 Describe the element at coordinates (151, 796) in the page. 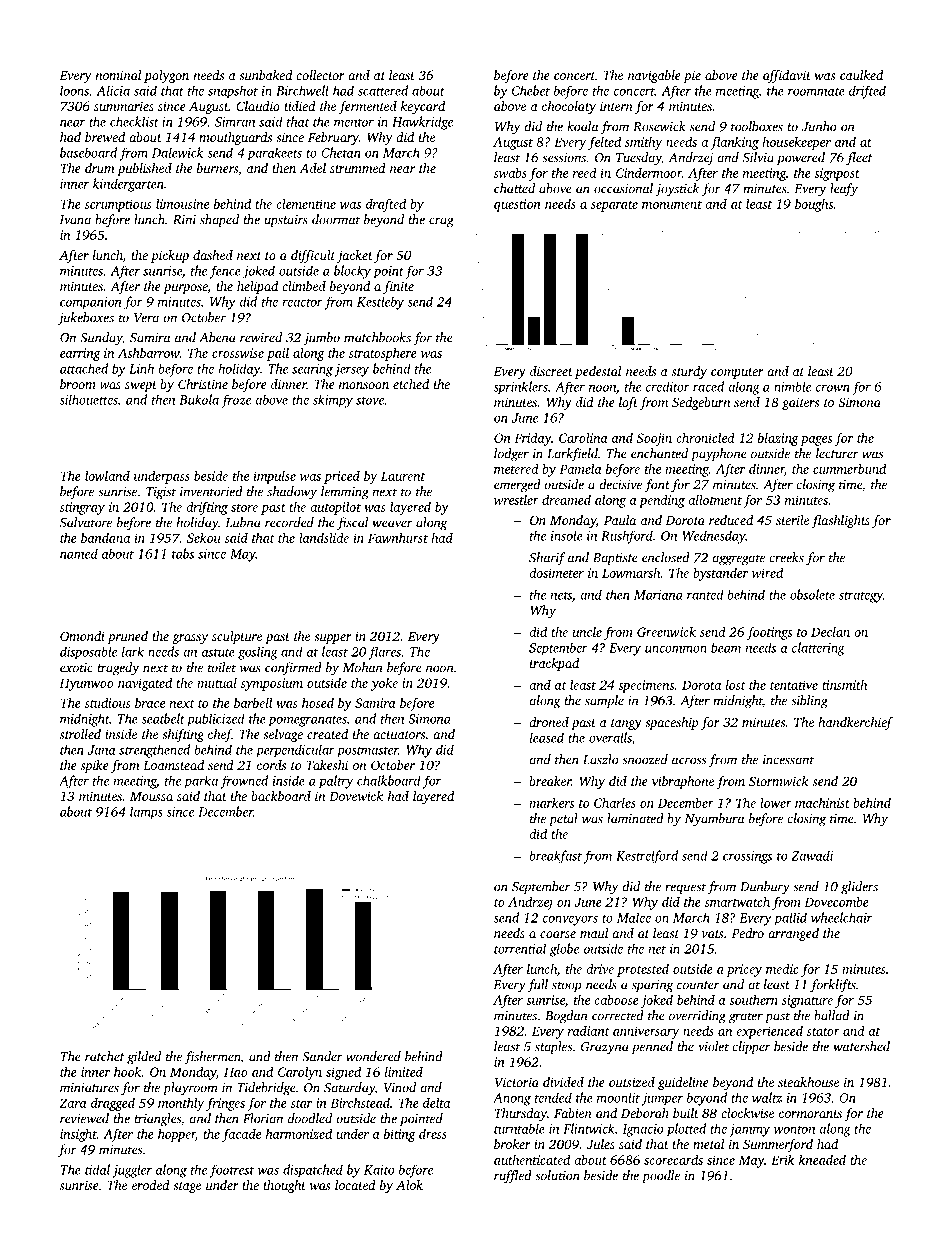

I see `Moussa` at that location.
